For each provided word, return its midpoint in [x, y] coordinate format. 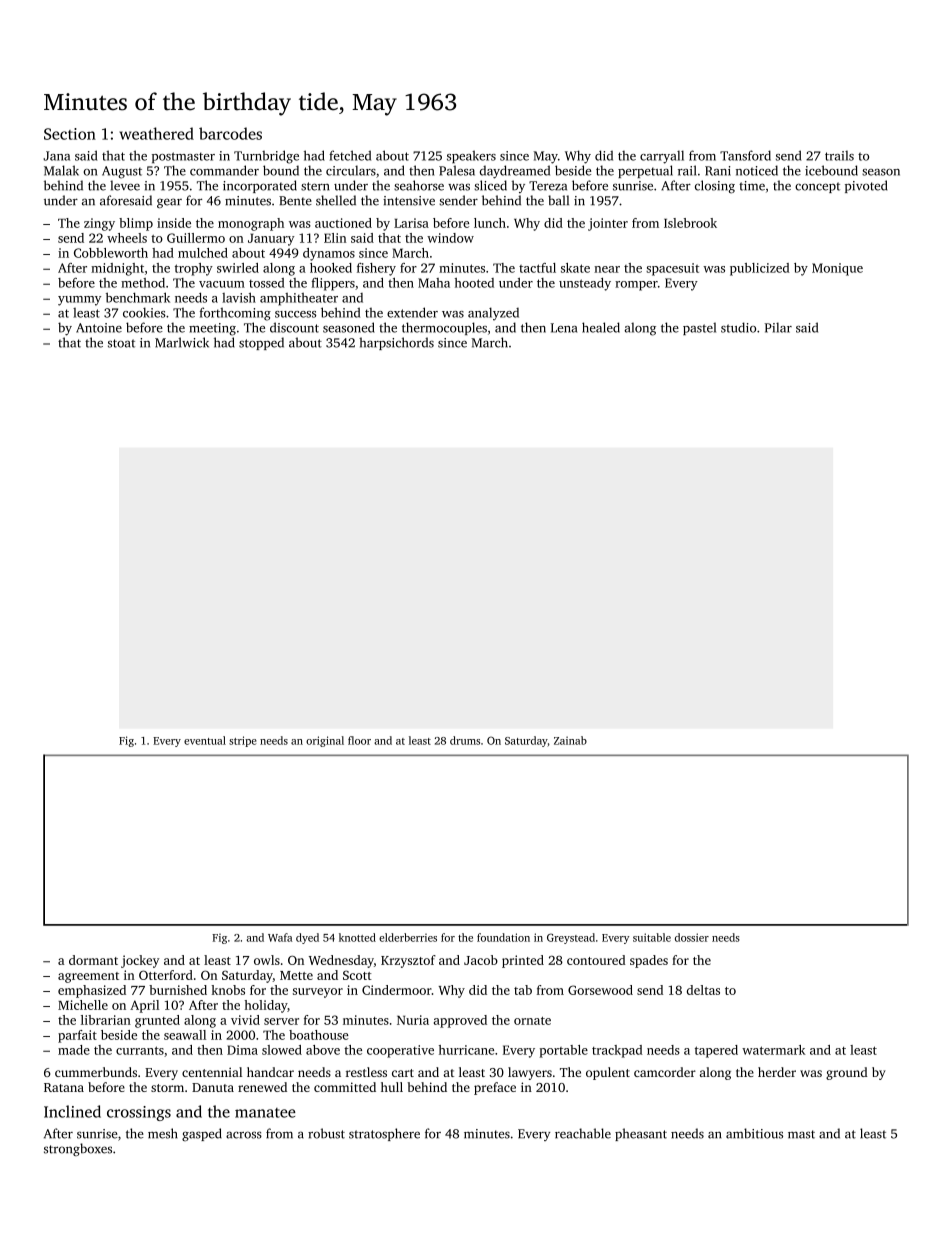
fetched [350, 155]
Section [70, 134]
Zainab [570, 740]
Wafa [280, 937]
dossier [692, 937]
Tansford [745, 155]
